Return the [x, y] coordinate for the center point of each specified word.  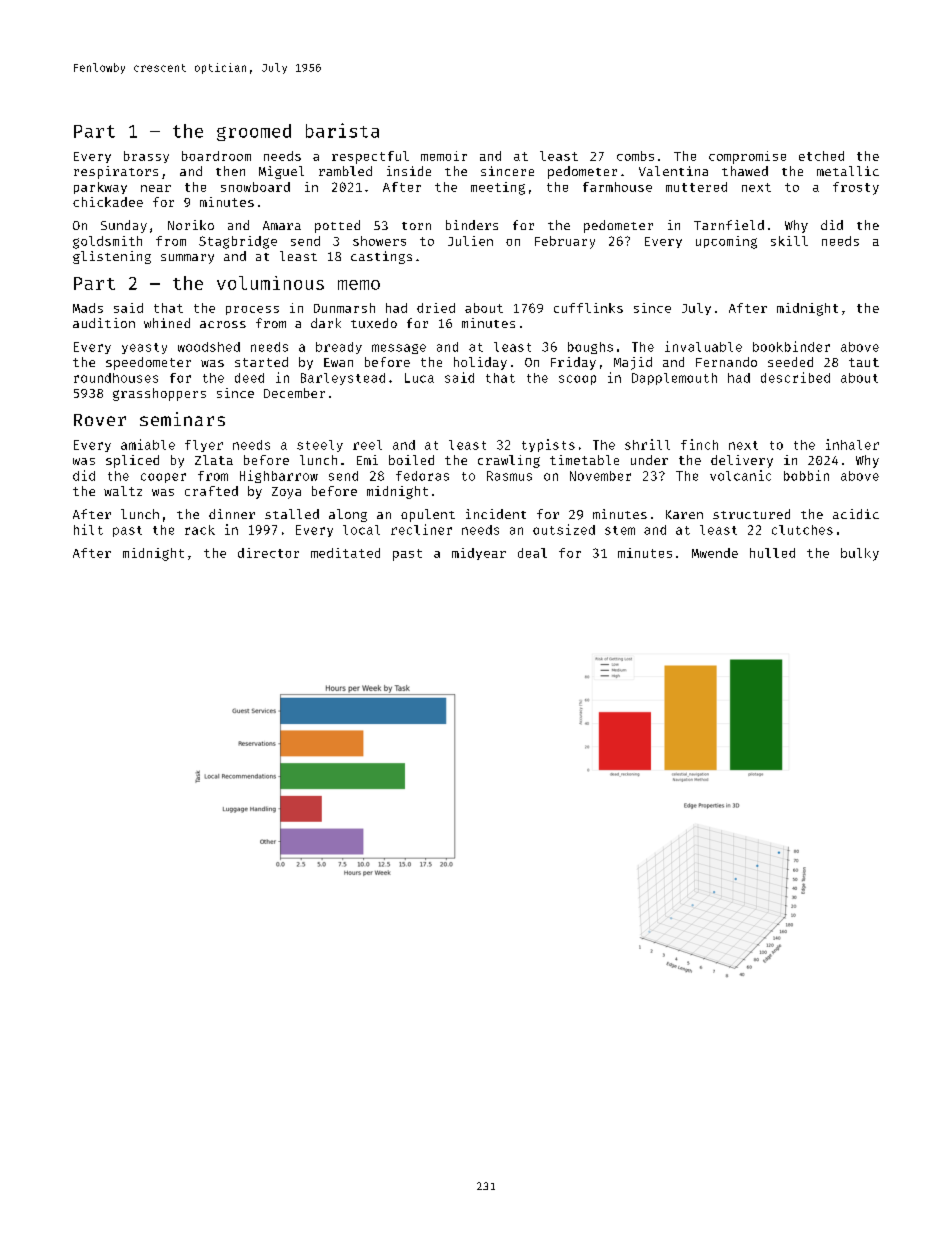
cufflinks [588, 308]
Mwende [715, 553]
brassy [146, 157]
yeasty [144, 348]
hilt [88, 529]
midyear [479, 554]
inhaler [852, 444]
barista [342, 130]
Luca [419, 378]
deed [249, 378]
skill [789, 241]
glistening [112, 257]
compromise [747, 157]
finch [699, 444]
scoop [577, 380]
